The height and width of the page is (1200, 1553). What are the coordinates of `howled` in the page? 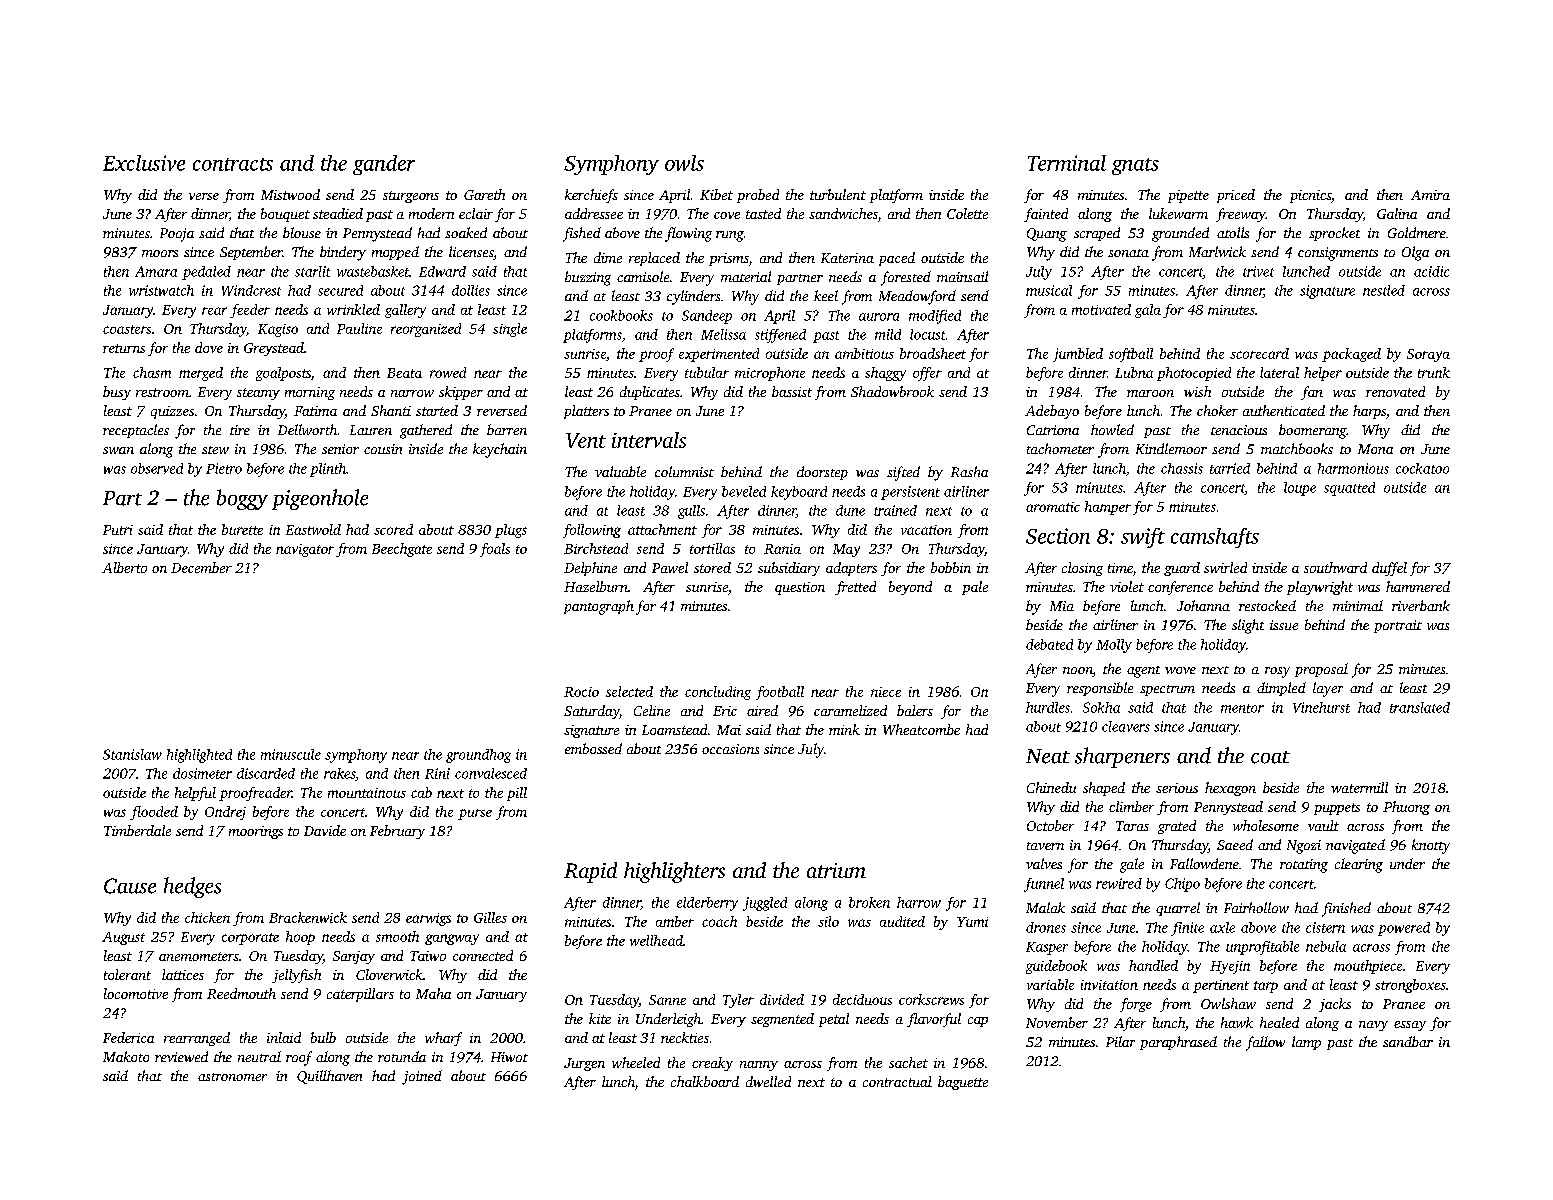 It's located at (1112, 429).
